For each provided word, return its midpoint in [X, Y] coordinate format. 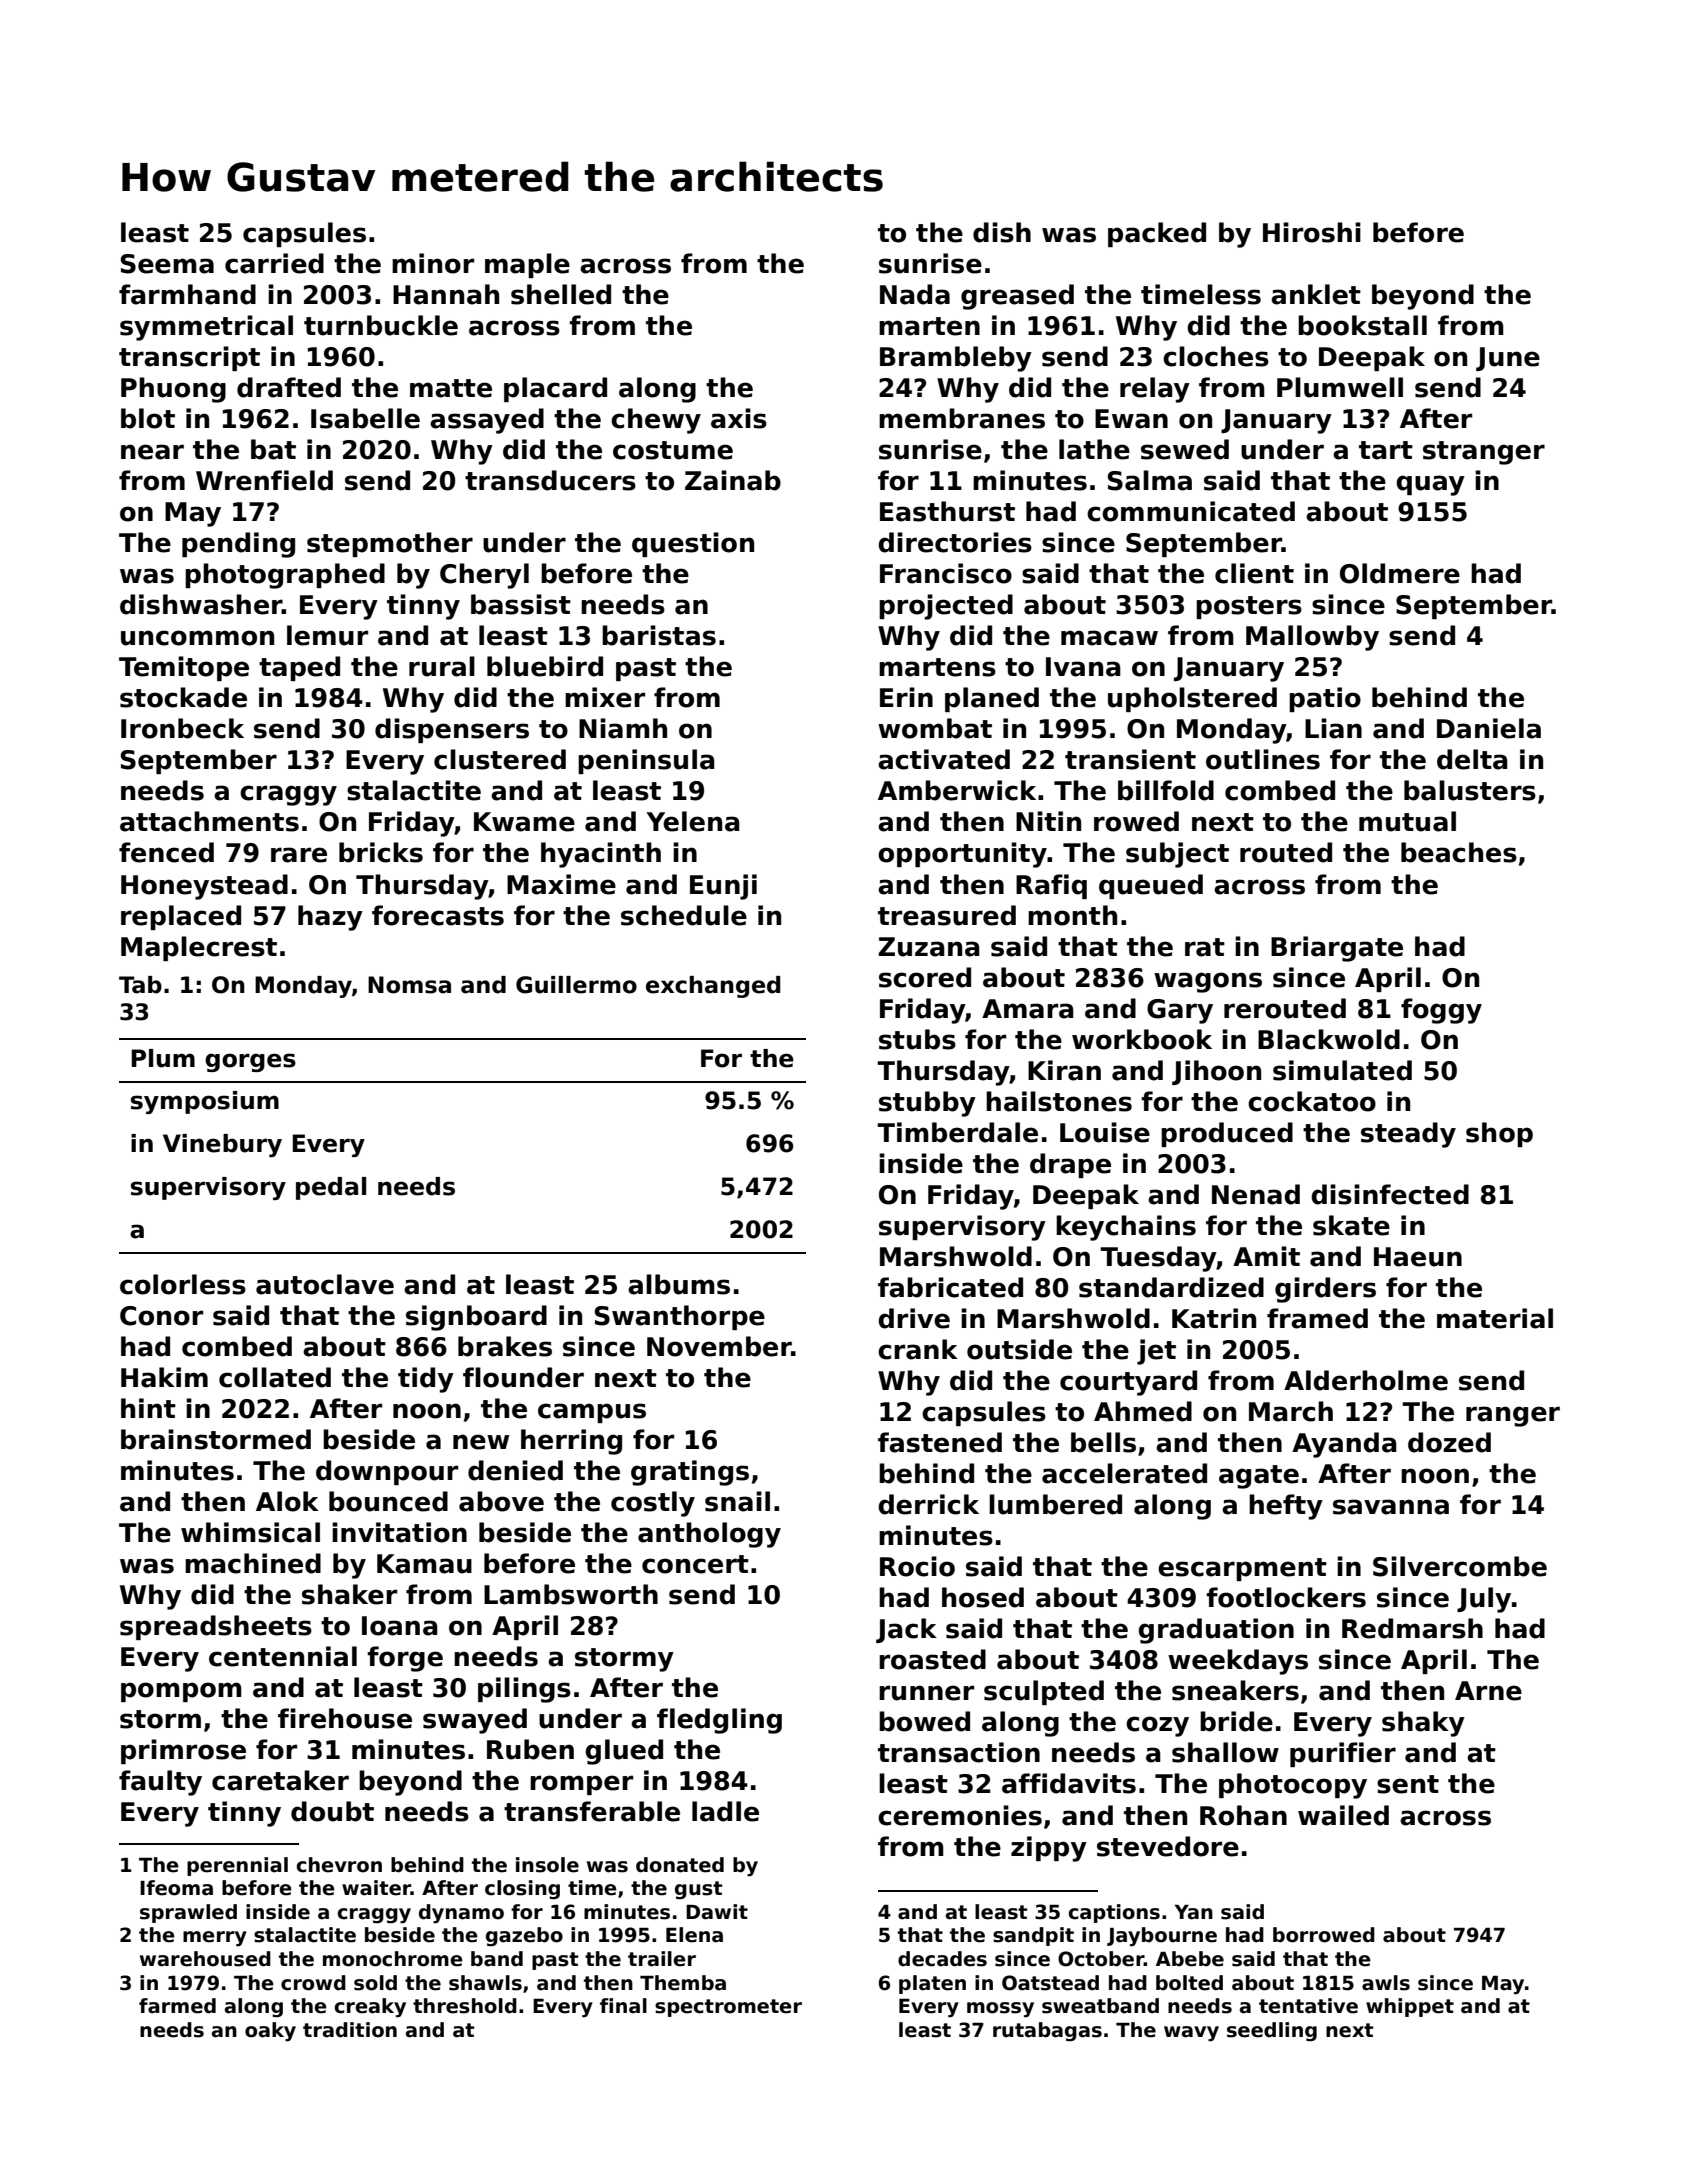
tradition [350, 2030]
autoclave [325, 1284]
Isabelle [365, 418]
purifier [1343, 1754]
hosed [983, 1597]
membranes [962, 418]
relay [1155, 390]
